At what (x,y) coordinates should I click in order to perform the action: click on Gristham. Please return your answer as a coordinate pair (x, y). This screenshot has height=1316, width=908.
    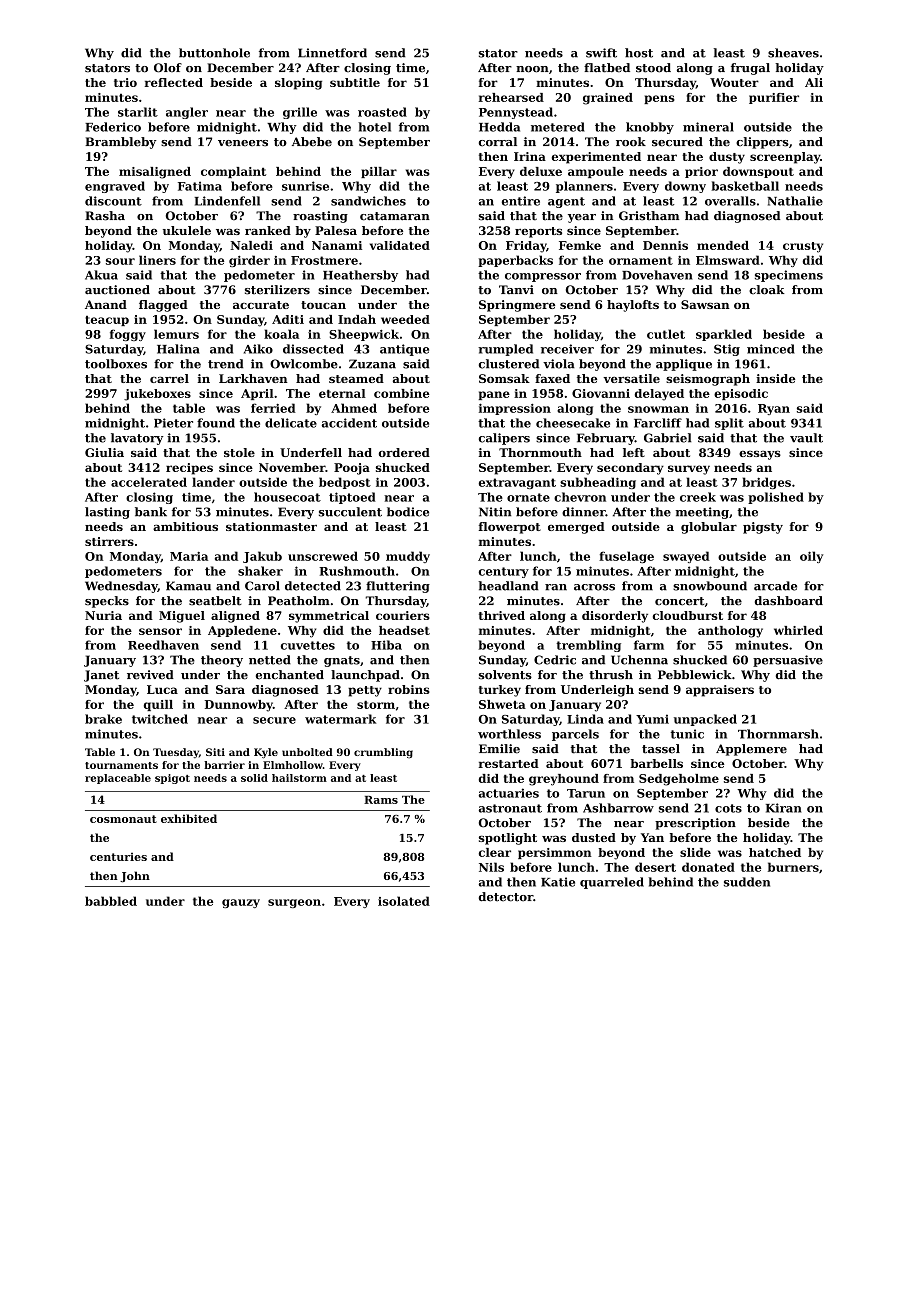
    Looking at the image, I should click on (649, 216).
